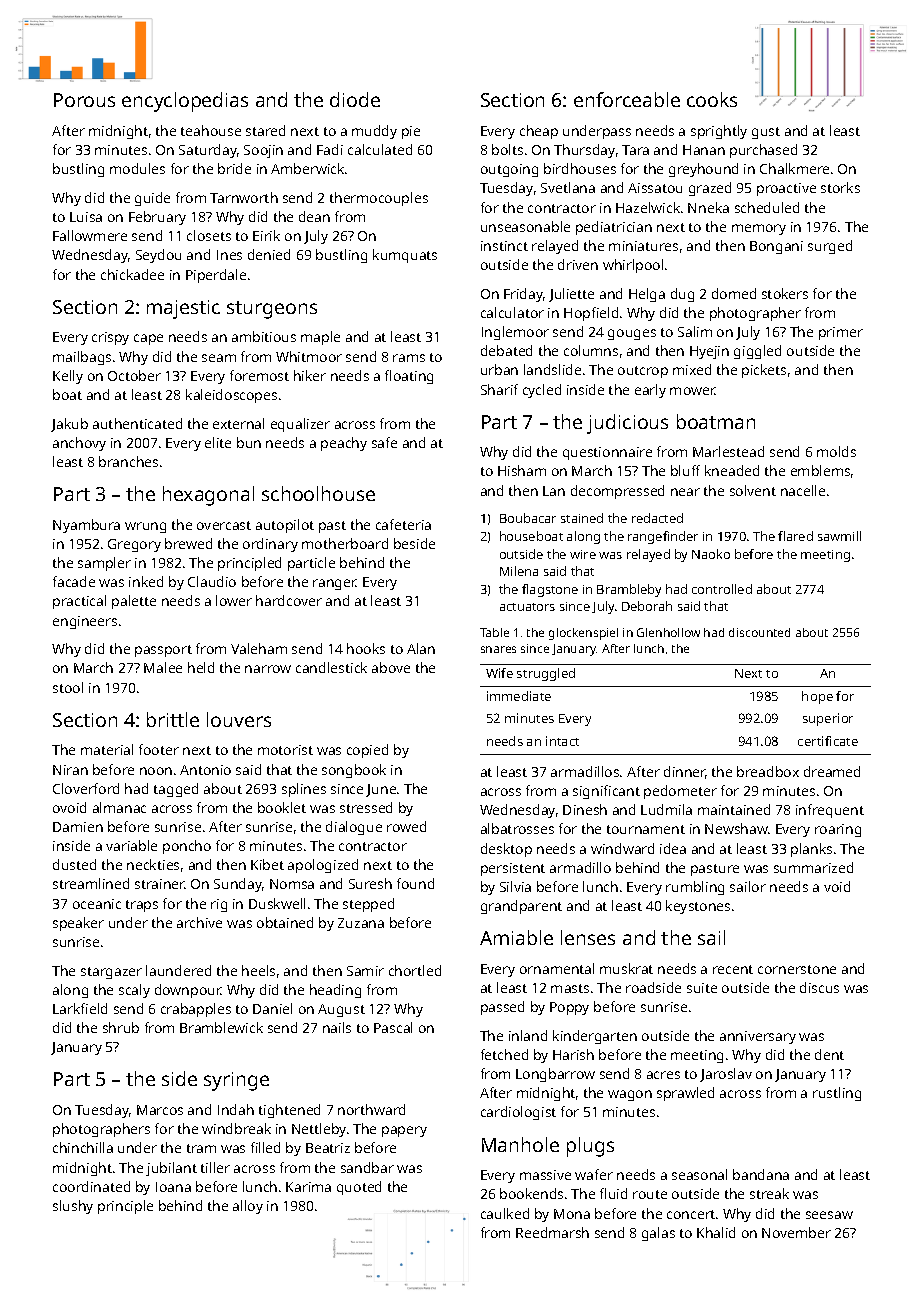  I want to click on enforceable, so click(627, 99).
